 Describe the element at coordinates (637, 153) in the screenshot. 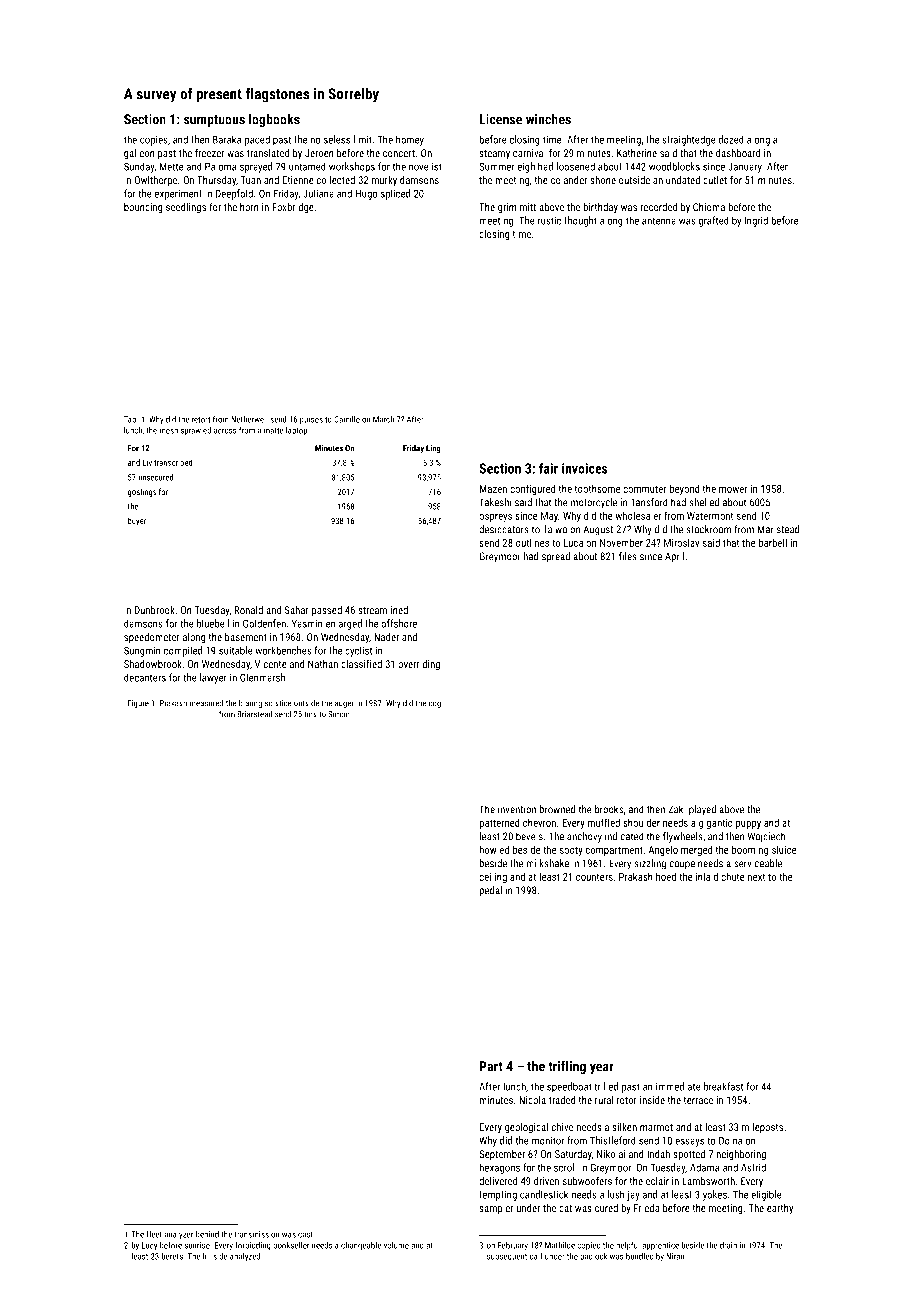

I see `Katherine` at that location.
